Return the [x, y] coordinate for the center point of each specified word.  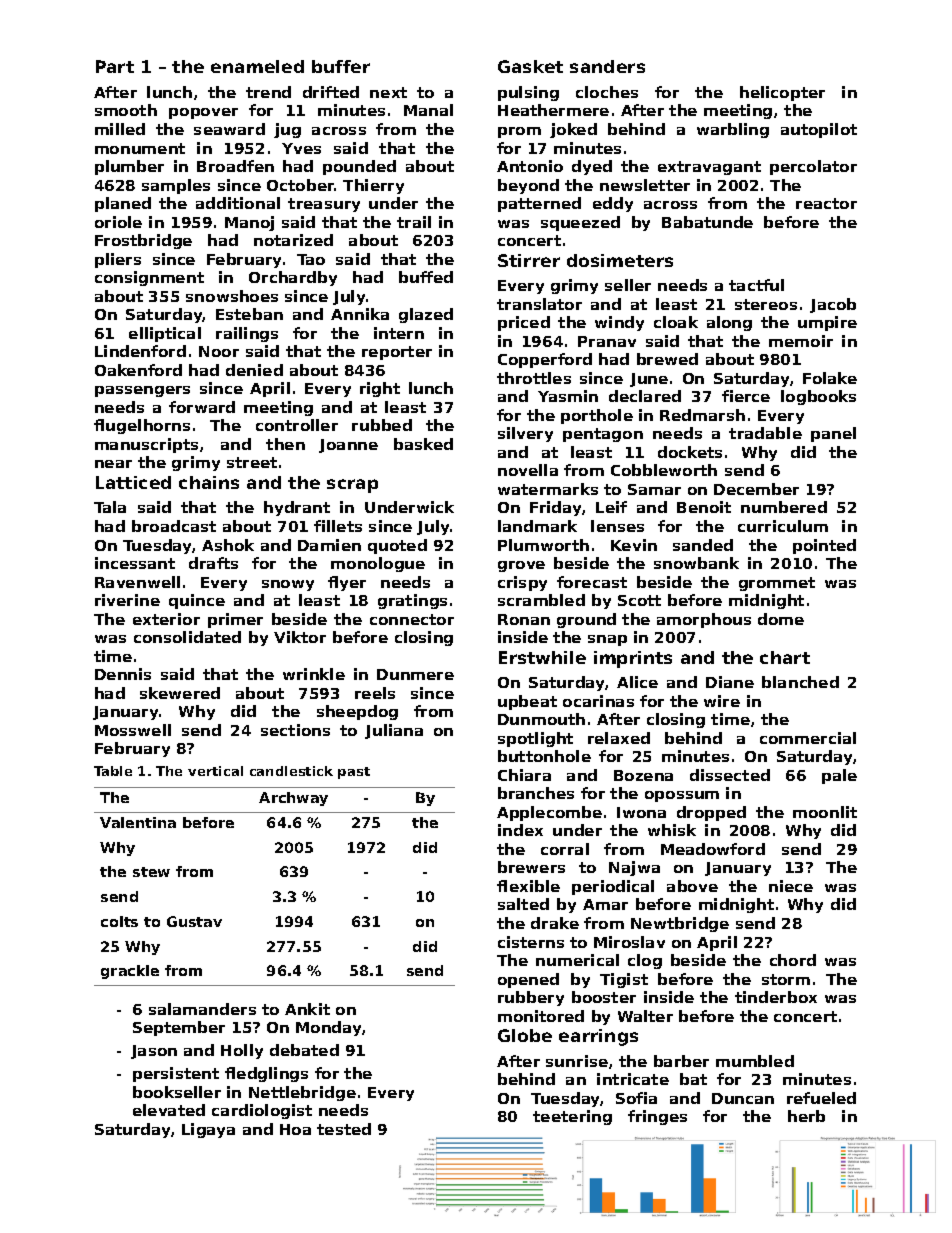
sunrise [577, 1061]
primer [235, 620]
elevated [169, 1110]
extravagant [709, 168]
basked [423, 444]
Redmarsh [702, 415]
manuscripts [146, 445]
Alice [637, 682]
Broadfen [235, 166]
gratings [412, 601]
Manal [428, 110]
